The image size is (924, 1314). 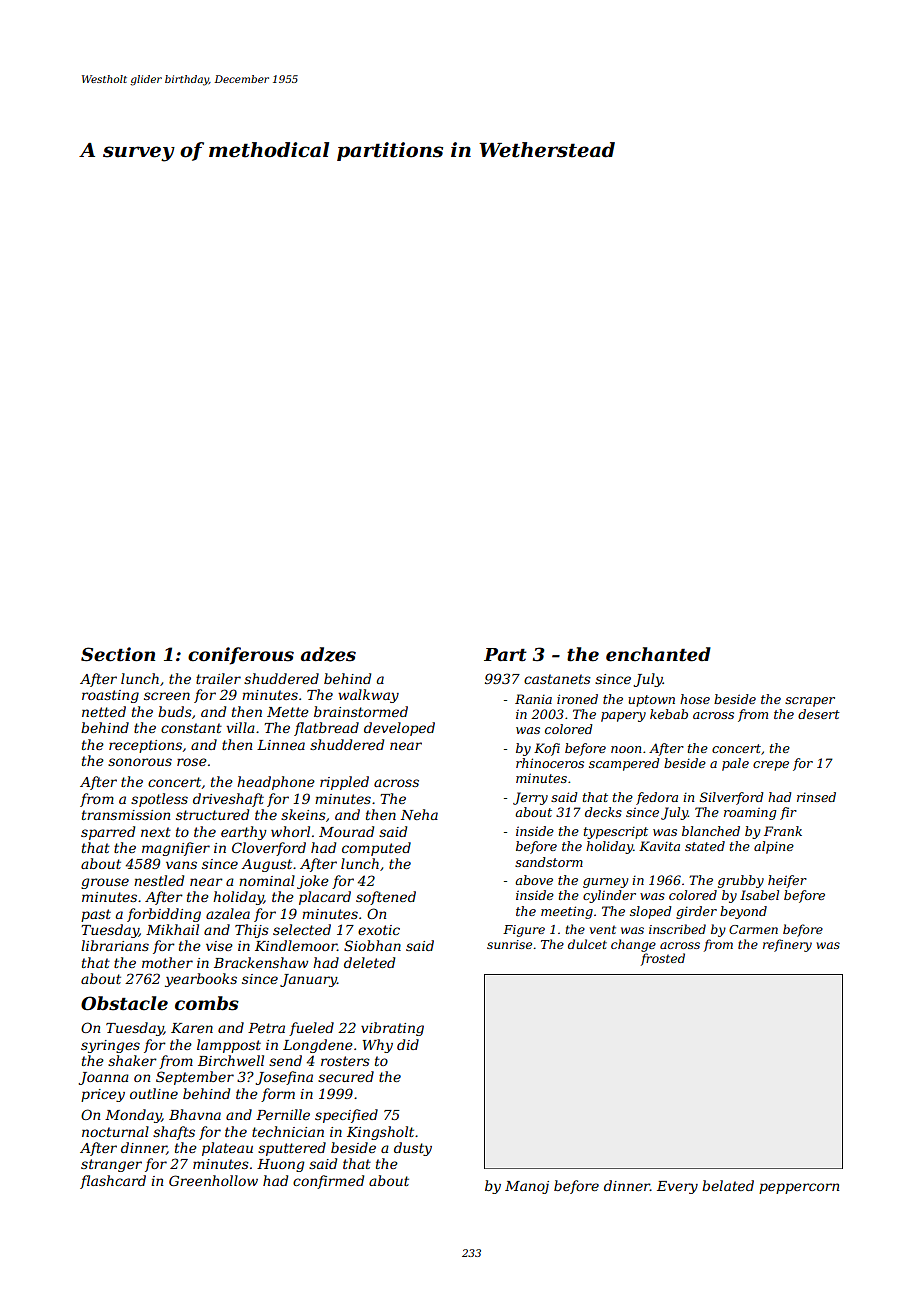 I want to click on peppercorn, so click(x=799, y=1188).
